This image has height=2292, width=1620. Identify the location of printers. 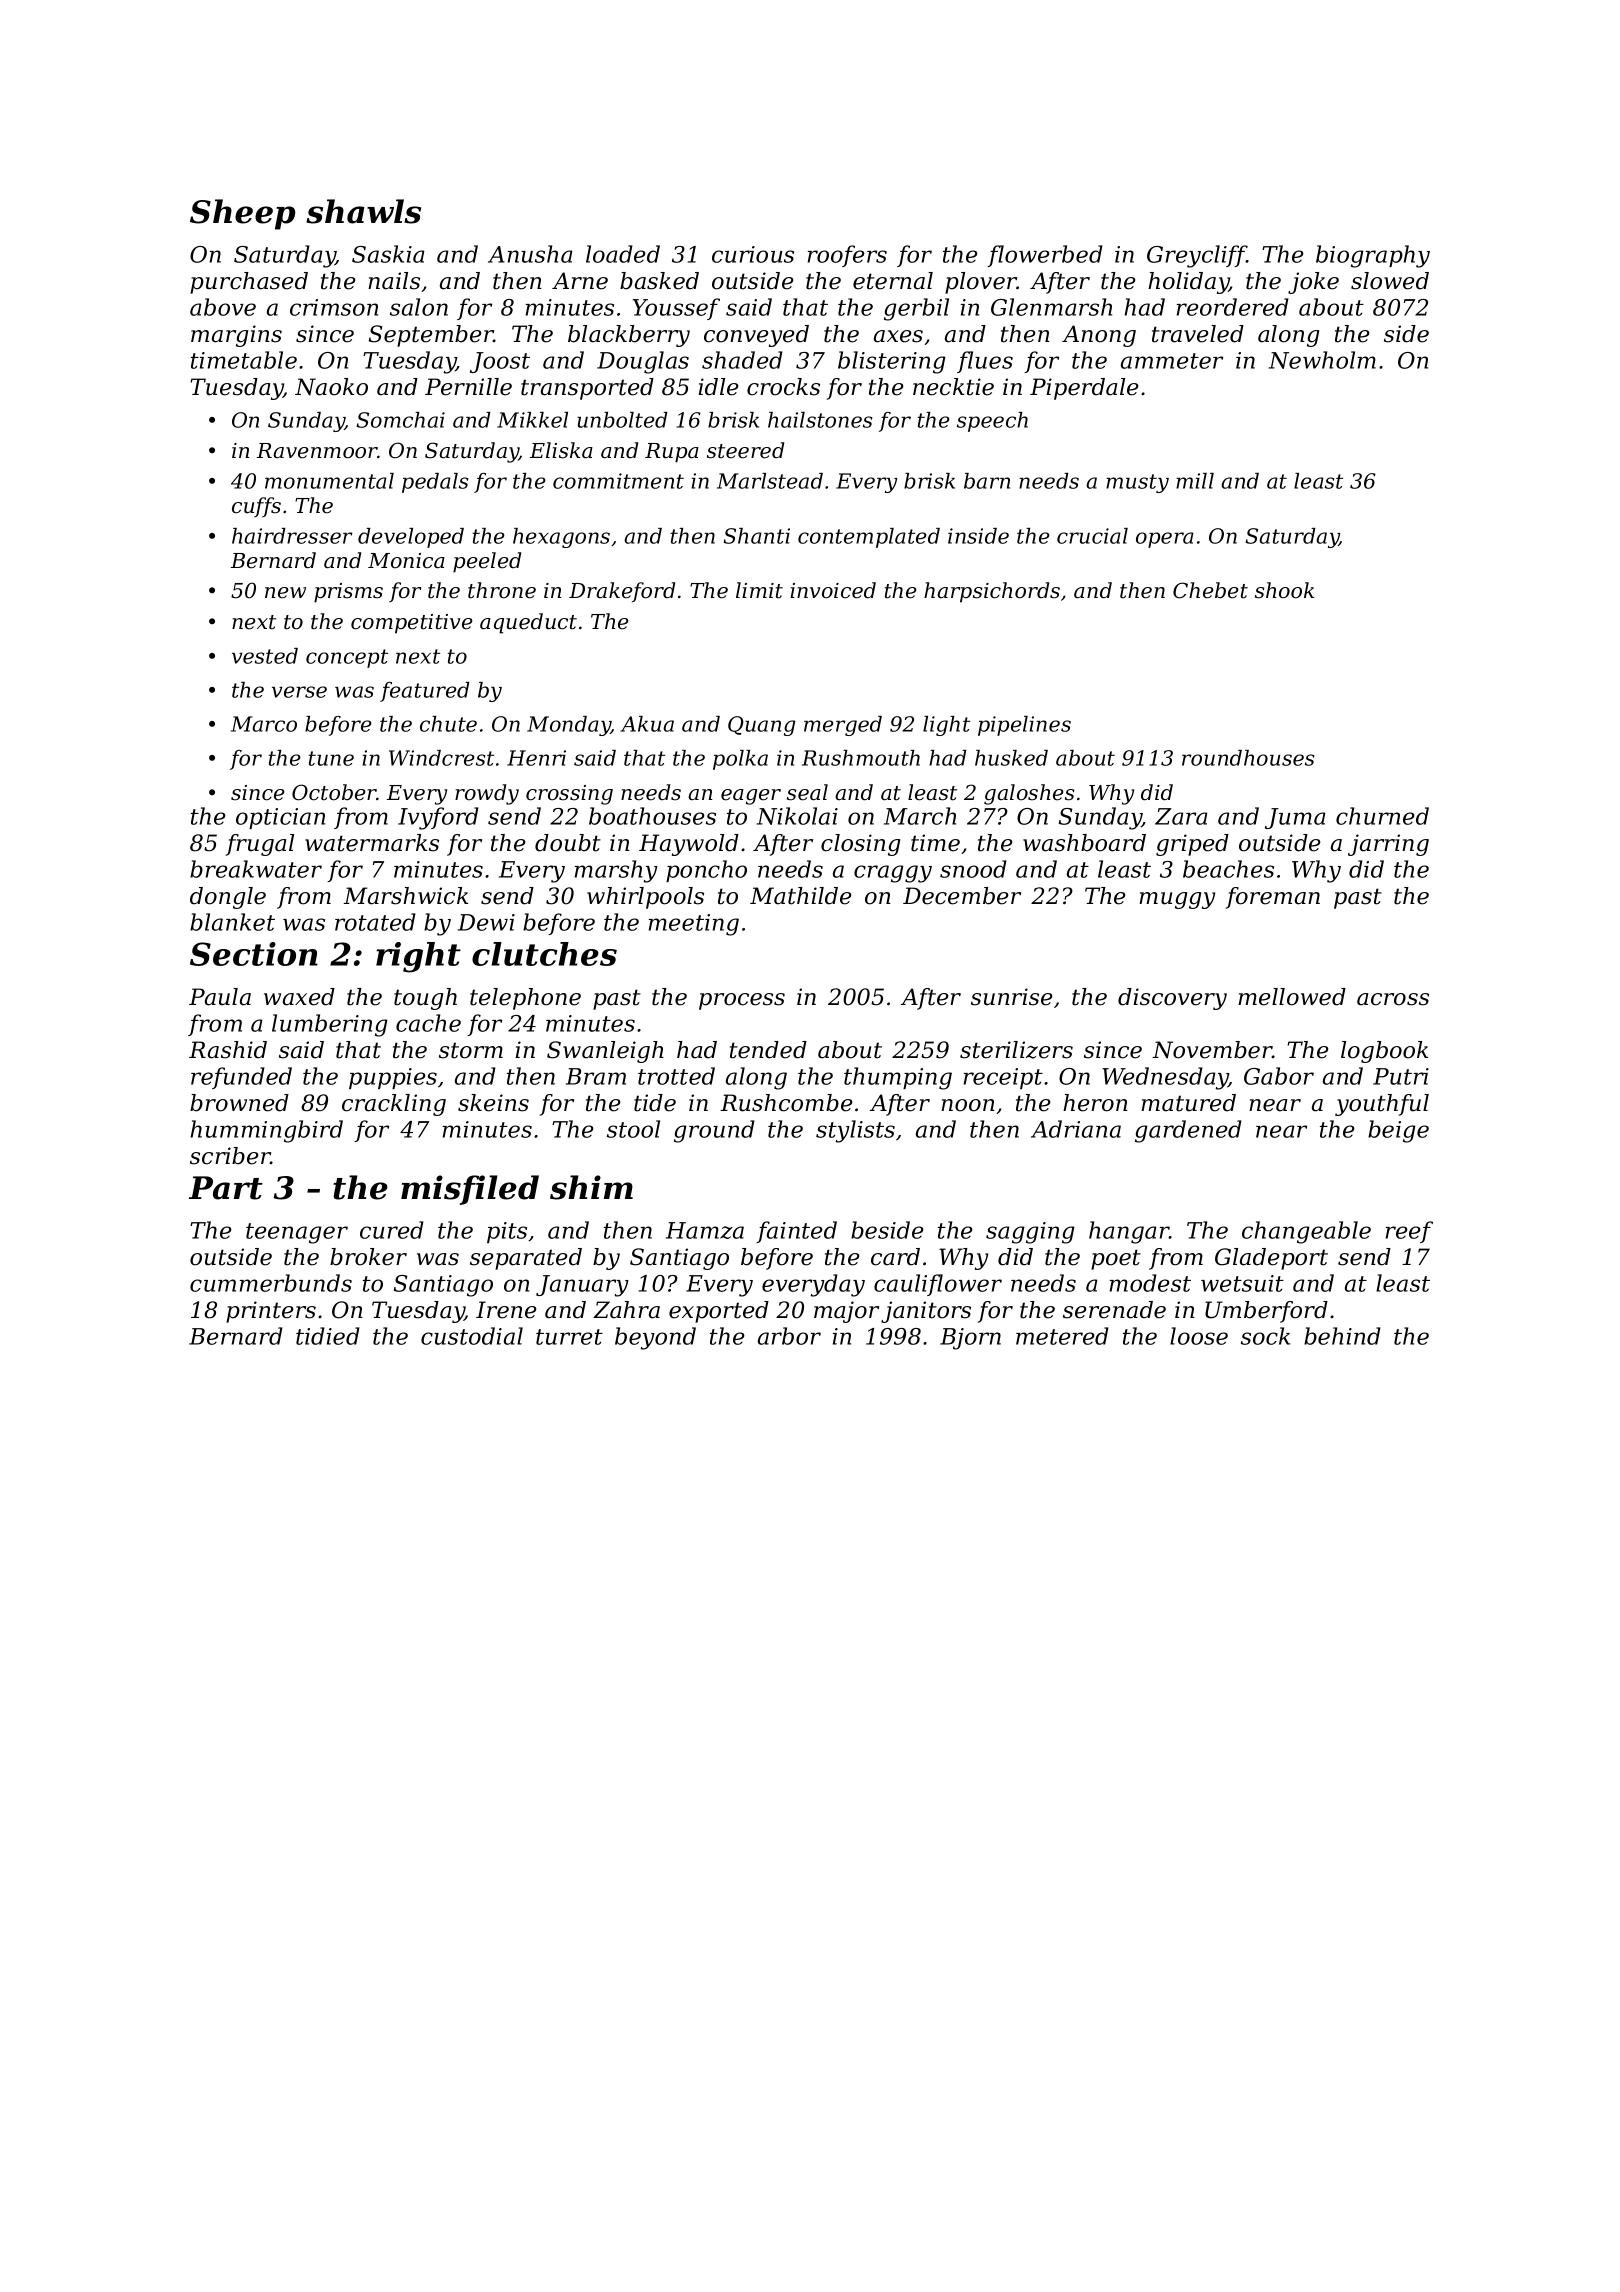
(271, 1312).
